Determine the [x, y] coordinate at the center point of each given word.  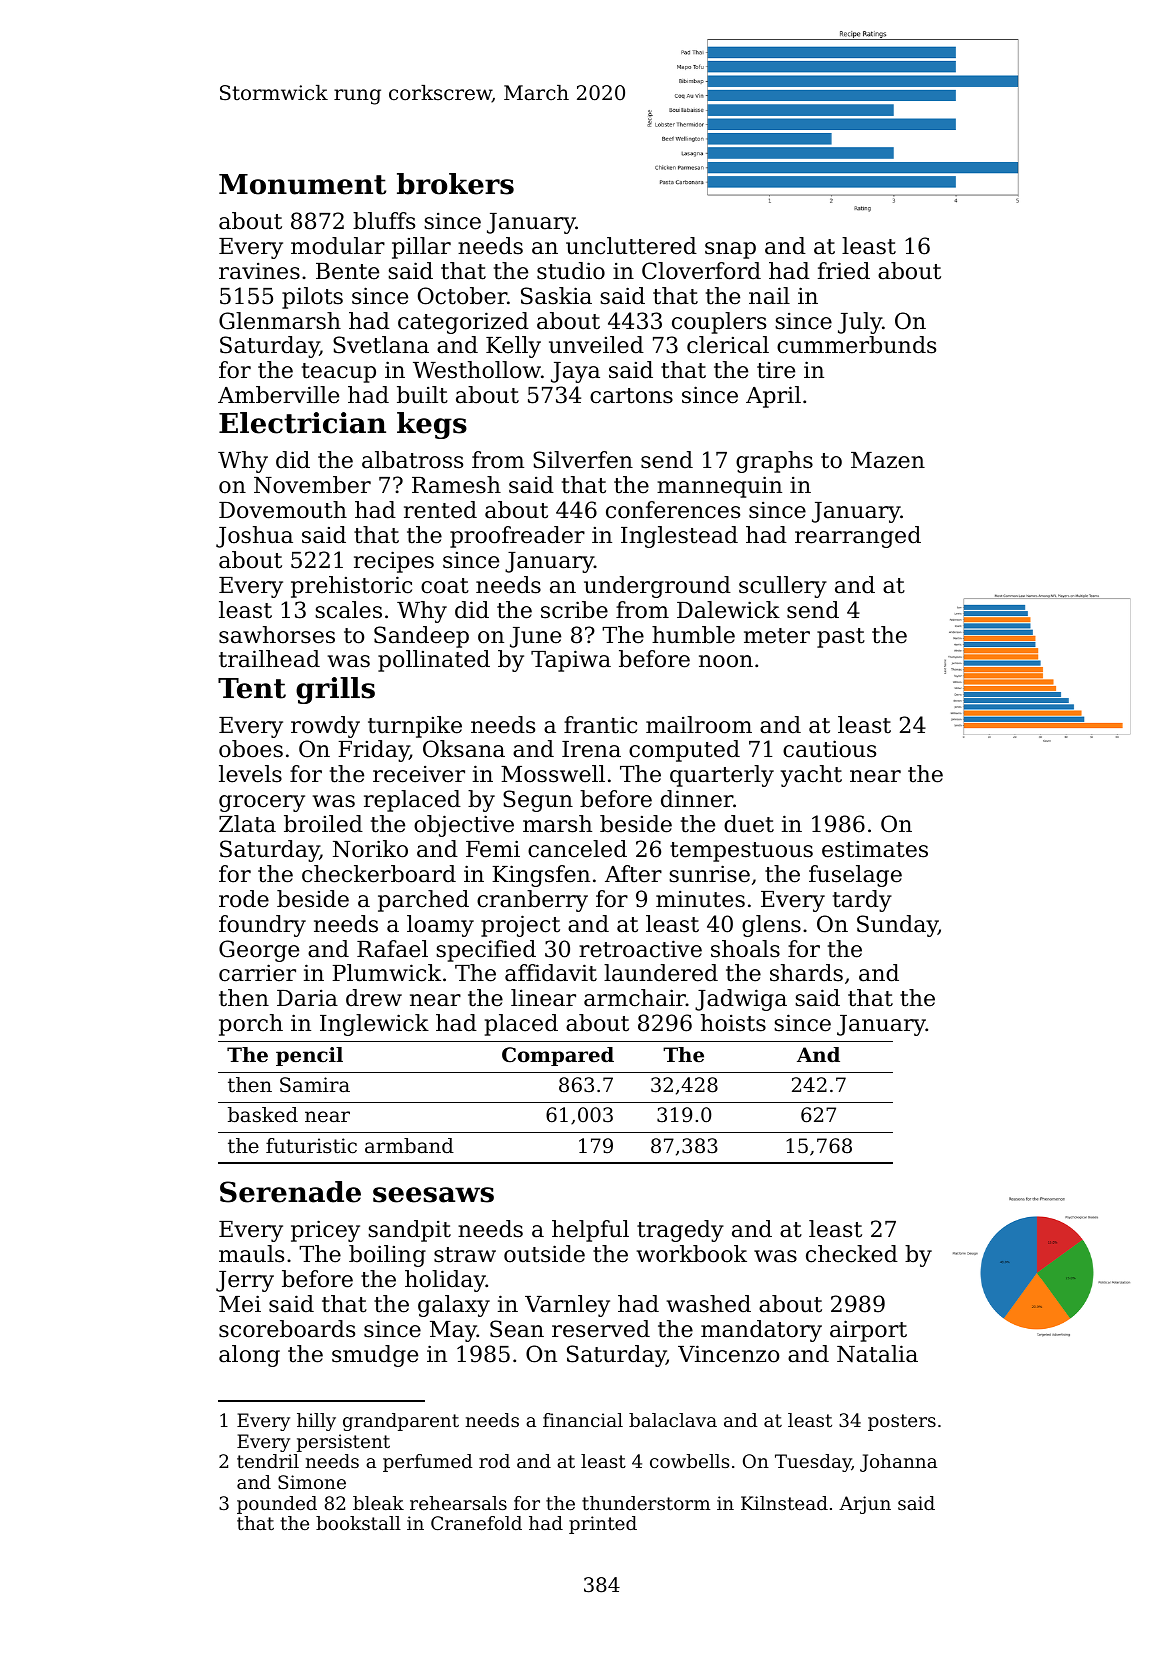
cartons [631, 396]
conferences [673, 510]
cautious [829, 749]
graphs [774, 462]
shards [806, 973]
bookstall [358, 1523]
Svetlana [381, 345]
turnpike [415, 727]
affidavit [551, 973]
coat [445, 586]
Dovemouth [283, 510]
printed [603, 1525]
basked [263, 1115]
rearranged [858, 537]
